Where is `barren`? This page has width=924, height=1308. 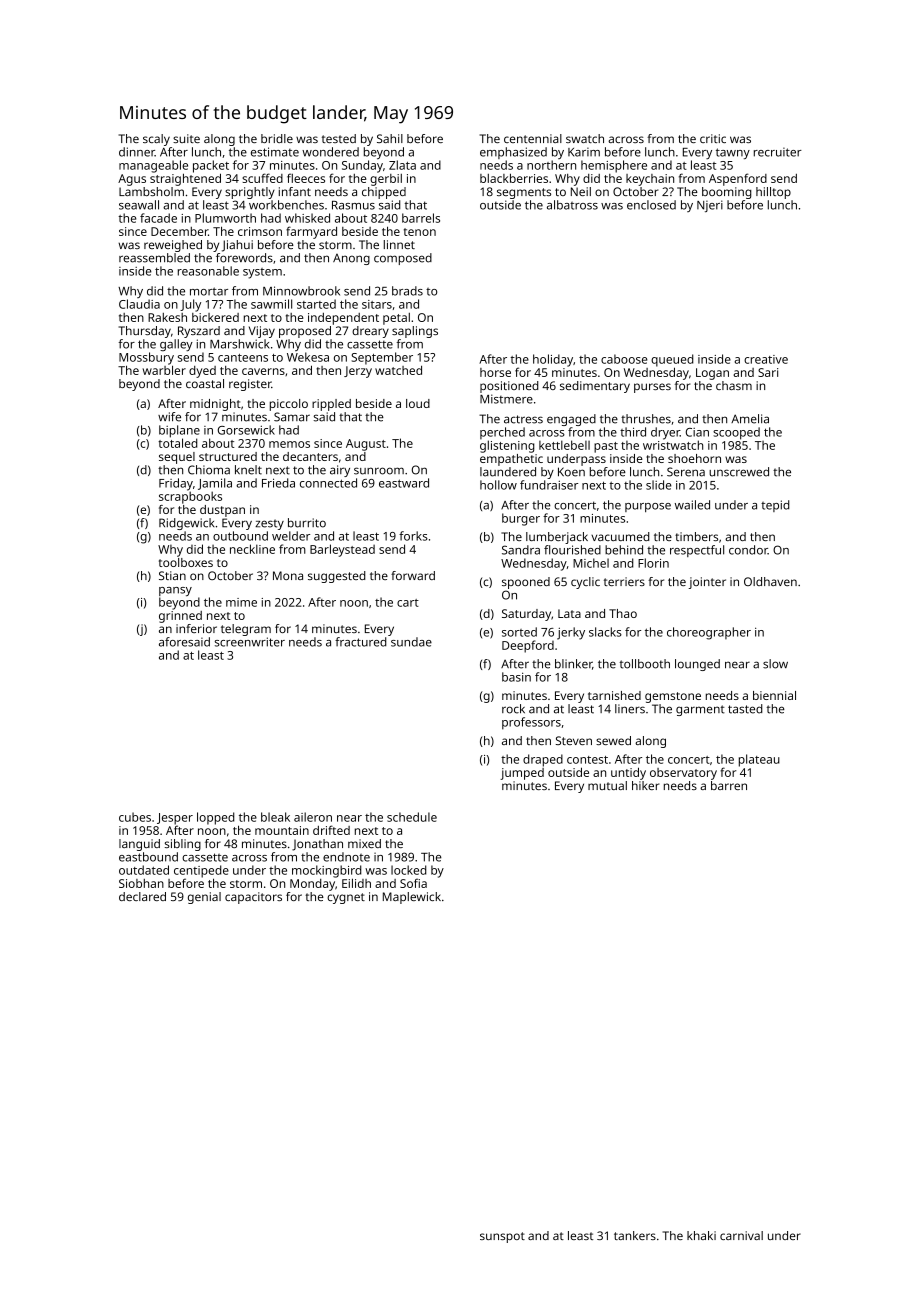
barren is located at coordinates (729, 785).
